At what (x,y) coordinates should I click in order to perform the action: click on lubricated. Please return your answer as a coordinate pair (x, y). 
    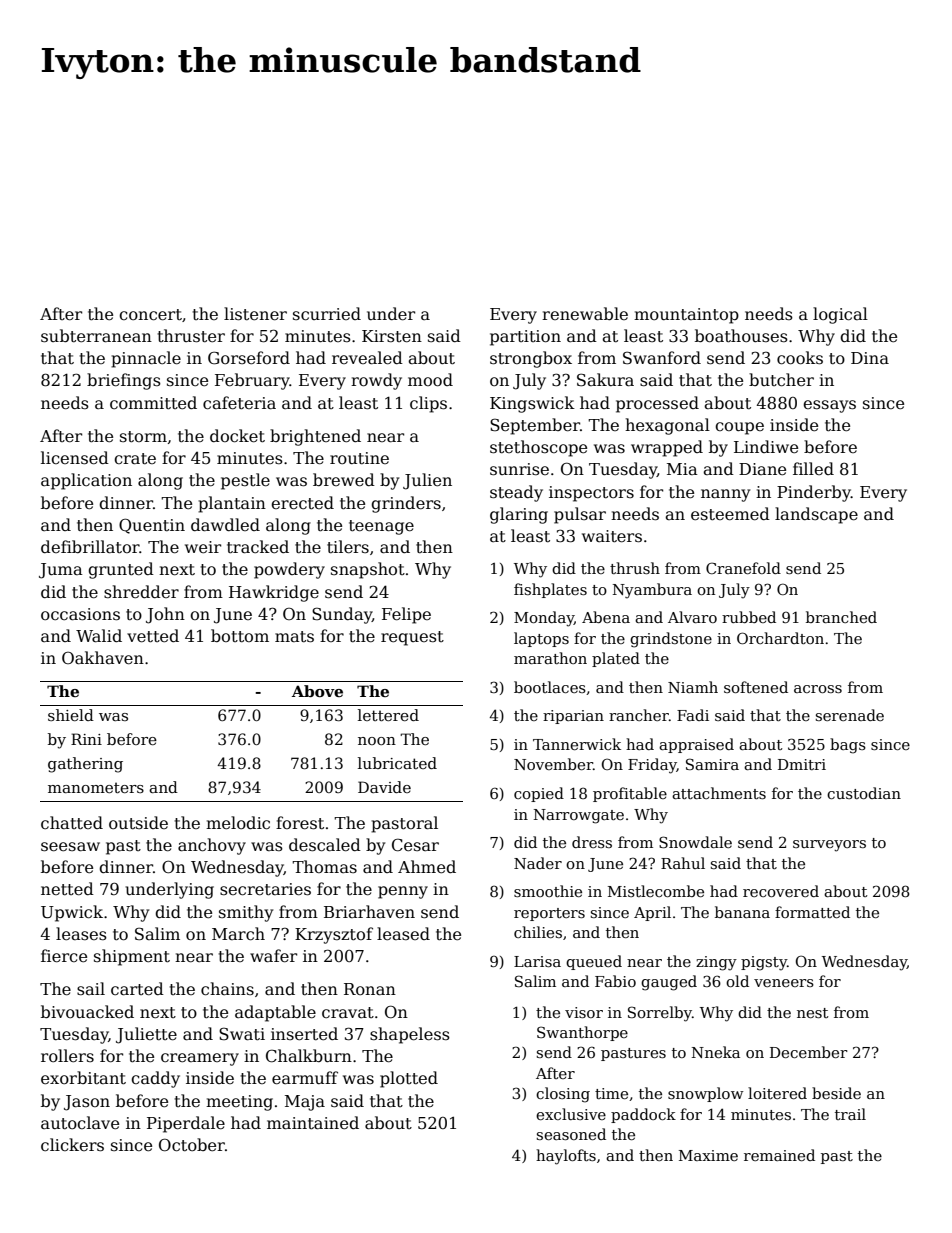
    Looking at the image, I should click on (397, 763).
